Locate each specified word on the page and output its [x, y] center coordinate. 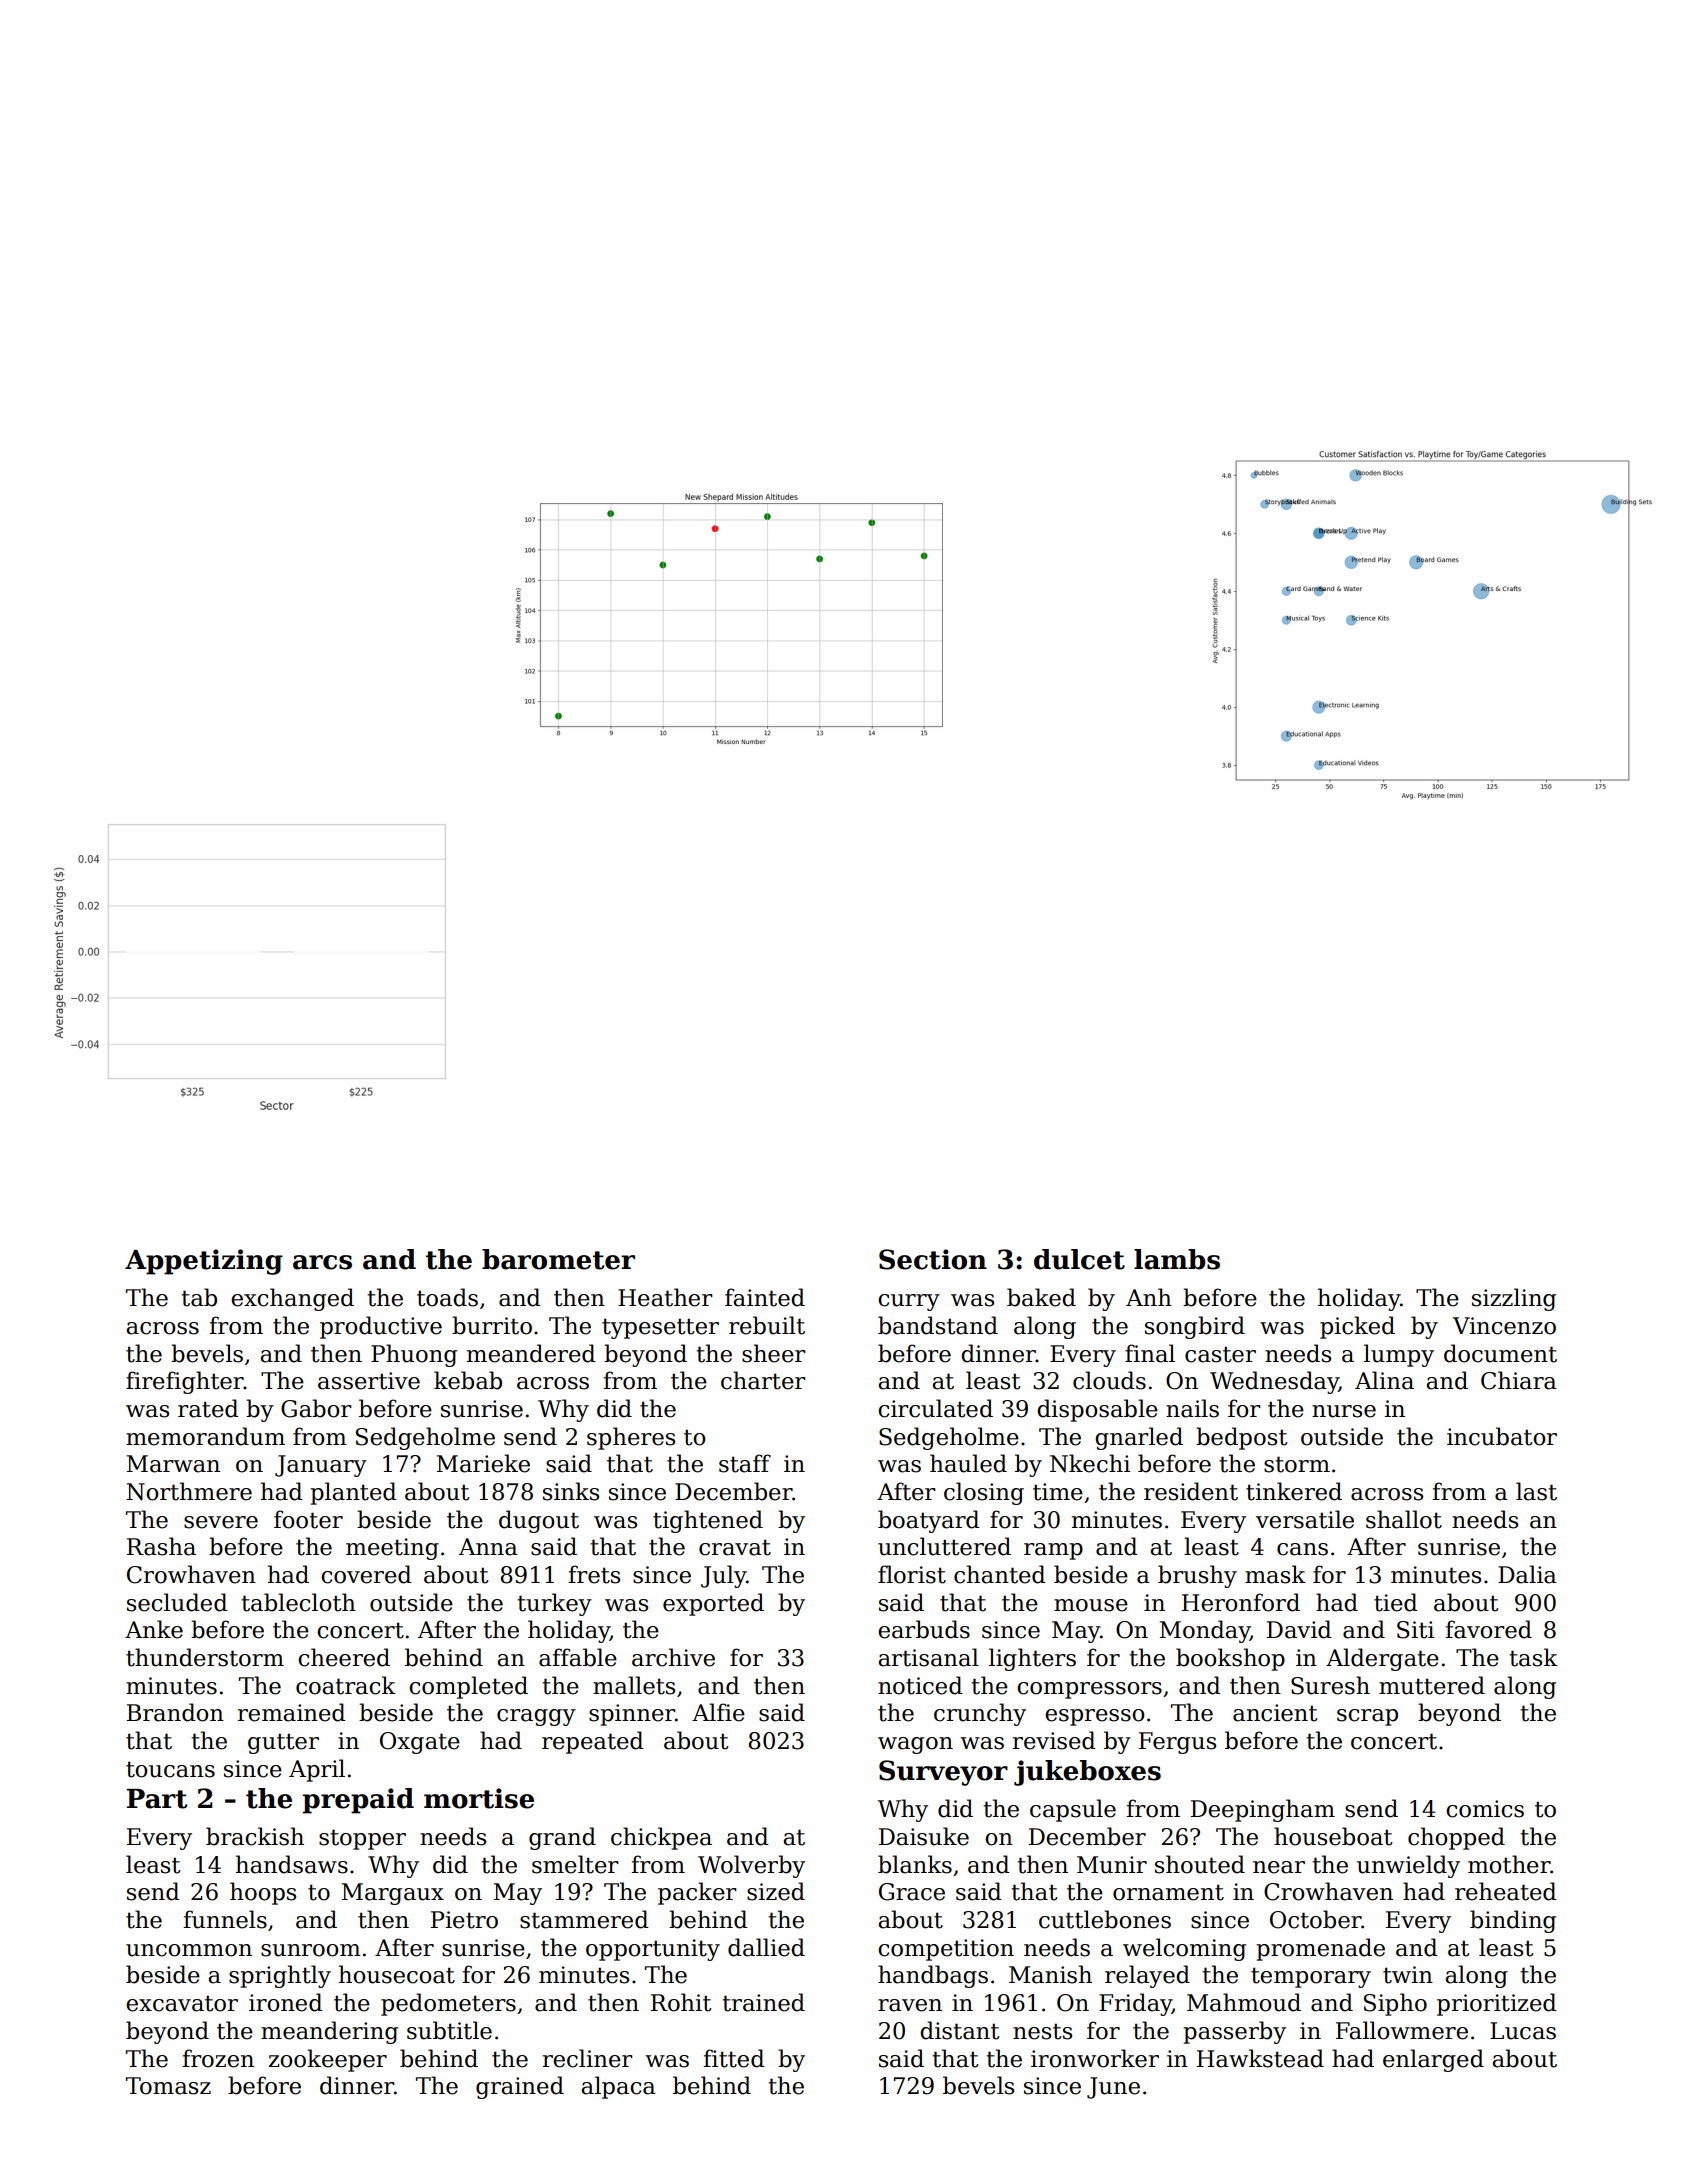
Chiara [1519, 1380]
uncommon [189, 1950]
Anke [154, 1629]
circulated [935, 1408]
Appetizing [204, 1262]
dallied [766, 1947]
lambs [1177, 1259]
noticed [920, 1685]
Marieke [483, 1463]
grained [520, 2087]
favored [1488, 1629]
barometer [558, 1259]
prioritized [1497, 2004]
